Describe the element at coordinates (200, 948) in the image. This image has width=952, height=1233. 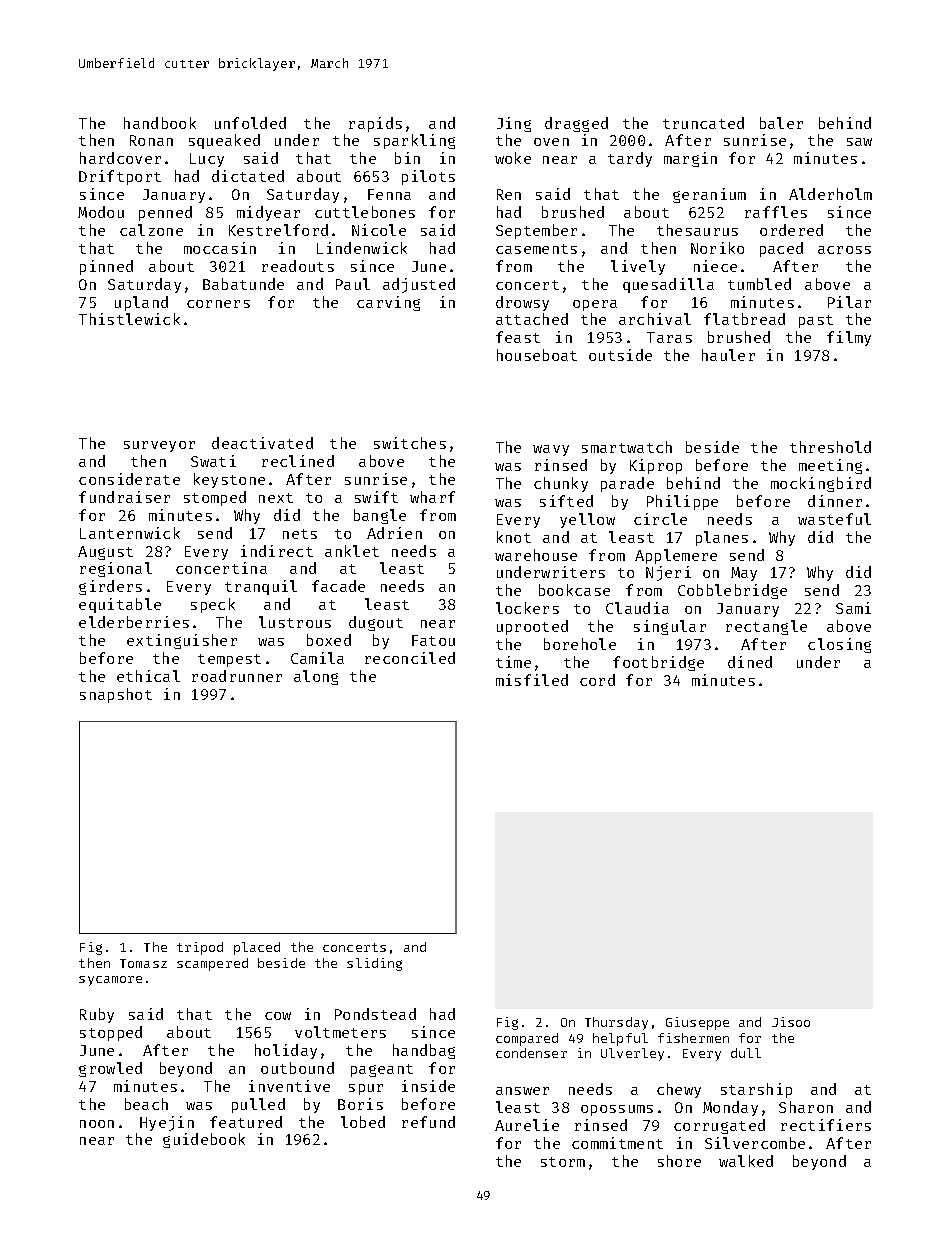
I see `tripod` at that location.
